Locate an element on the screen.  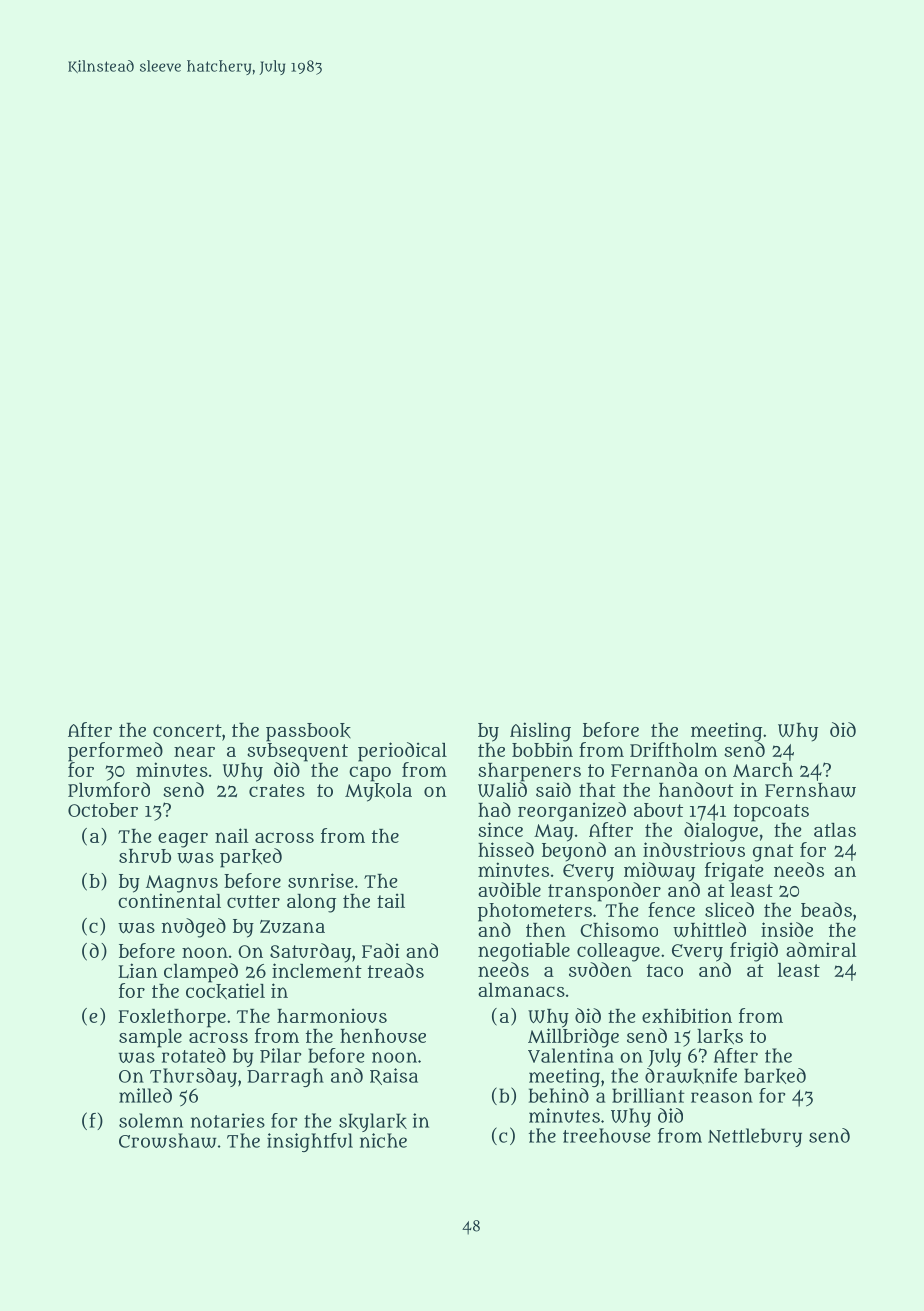
exhibition is located at coordinates (687, 1015).
